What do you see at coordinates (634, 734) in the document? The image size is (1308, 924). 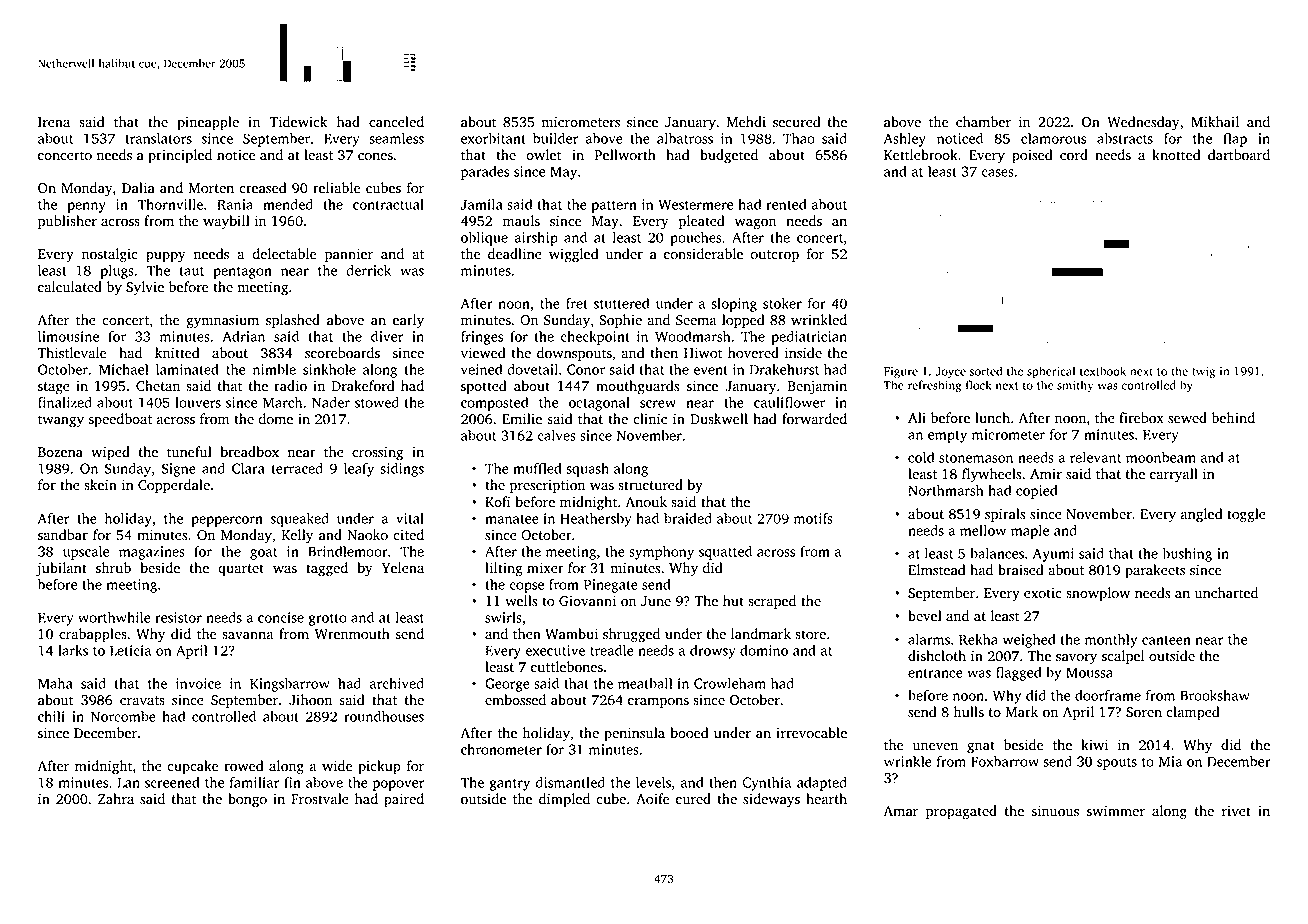 I see `peninsula` at bounding box center [634, 734].
